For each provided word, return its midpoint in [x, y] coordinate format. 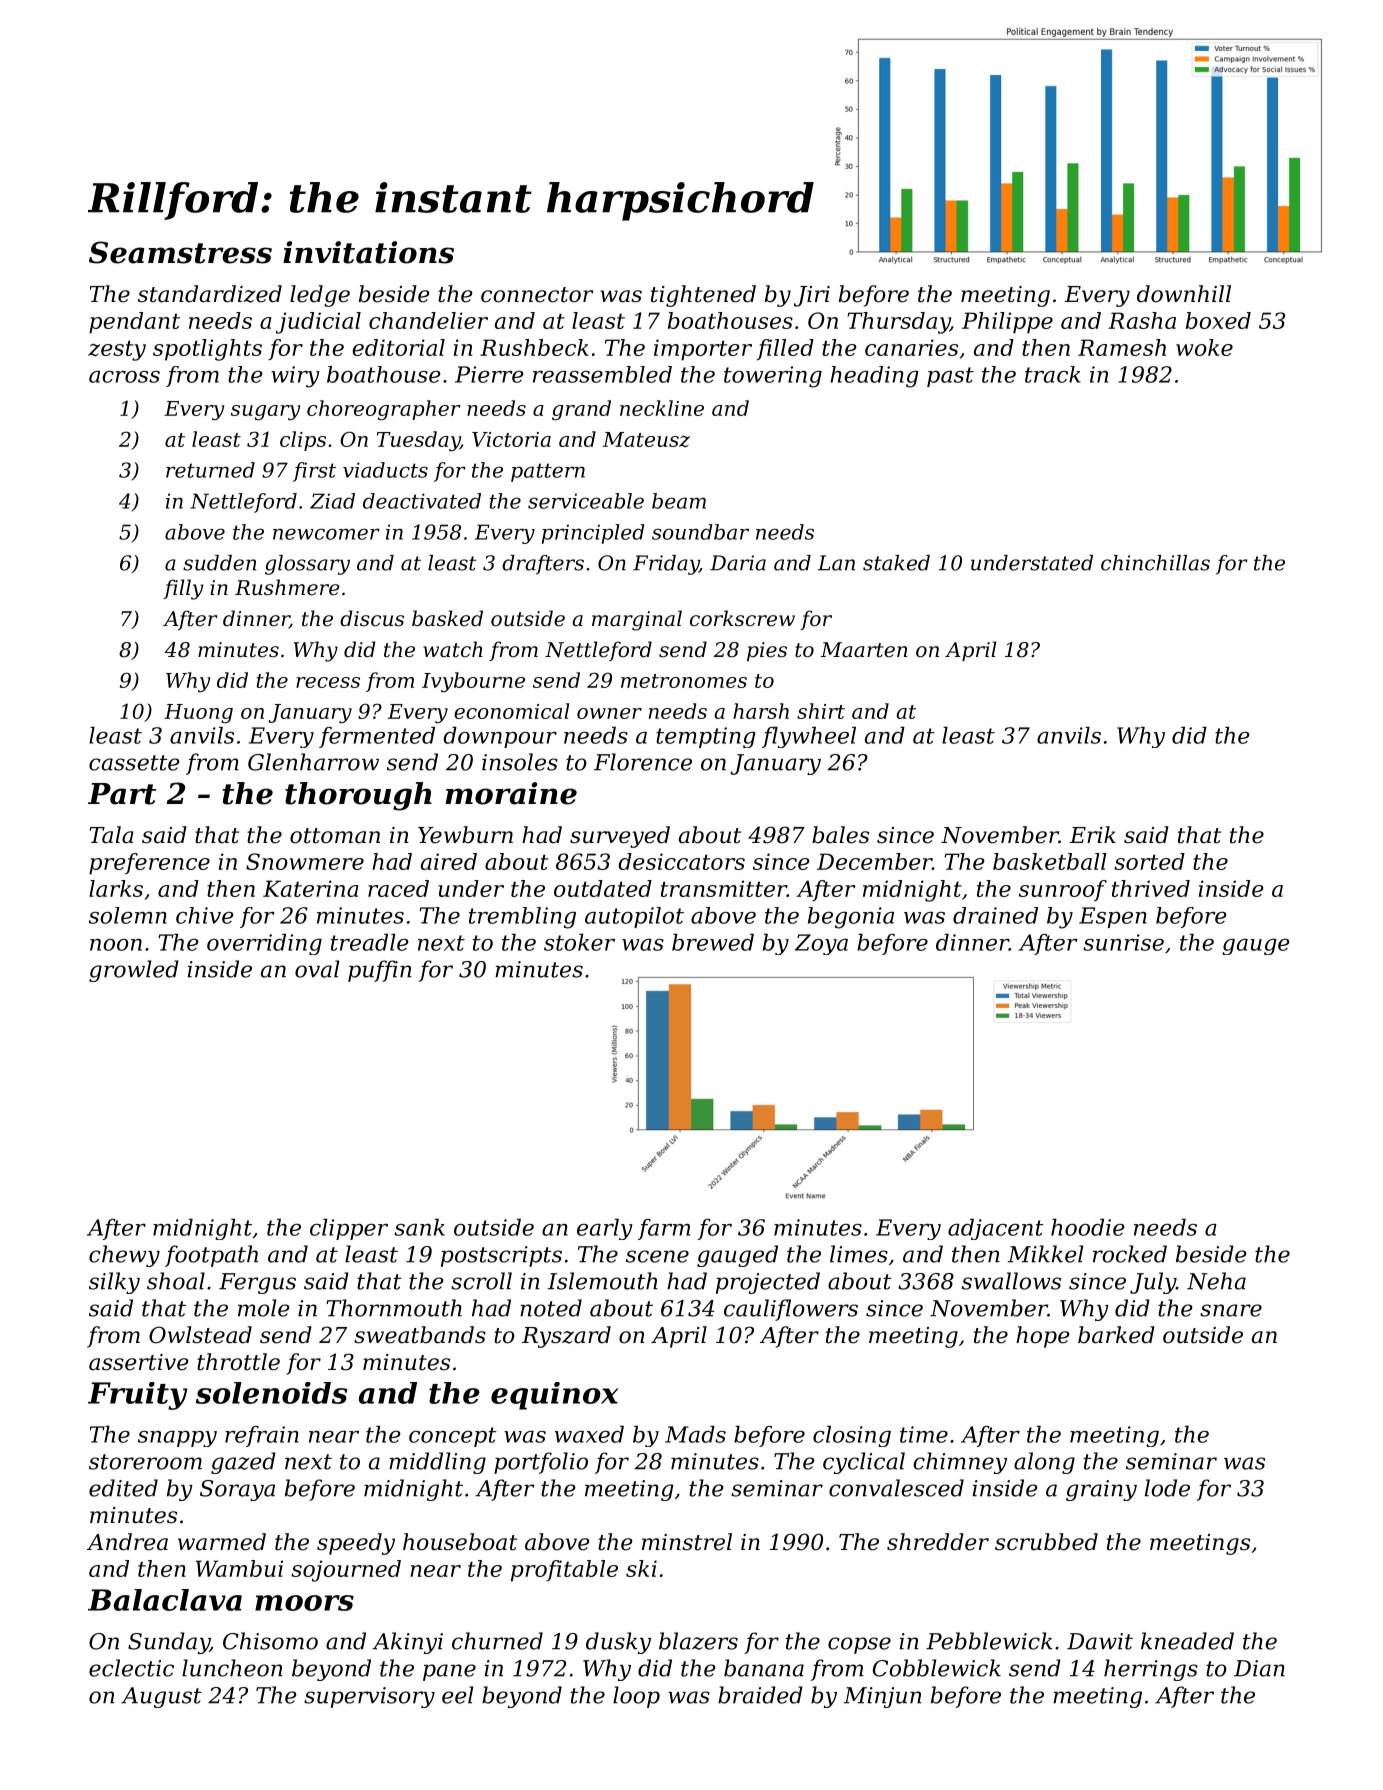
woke [1204, 347]
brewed [713, 942]
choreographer [384, 410]
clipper [349, 1229]
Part [122, 794]
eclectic [131, 1668]
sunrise [1123, 942]
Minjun [883, 1697]
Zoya [821, 944]
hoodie [1088, 1227]
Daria [738, 563]
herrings [1151, 1670]
